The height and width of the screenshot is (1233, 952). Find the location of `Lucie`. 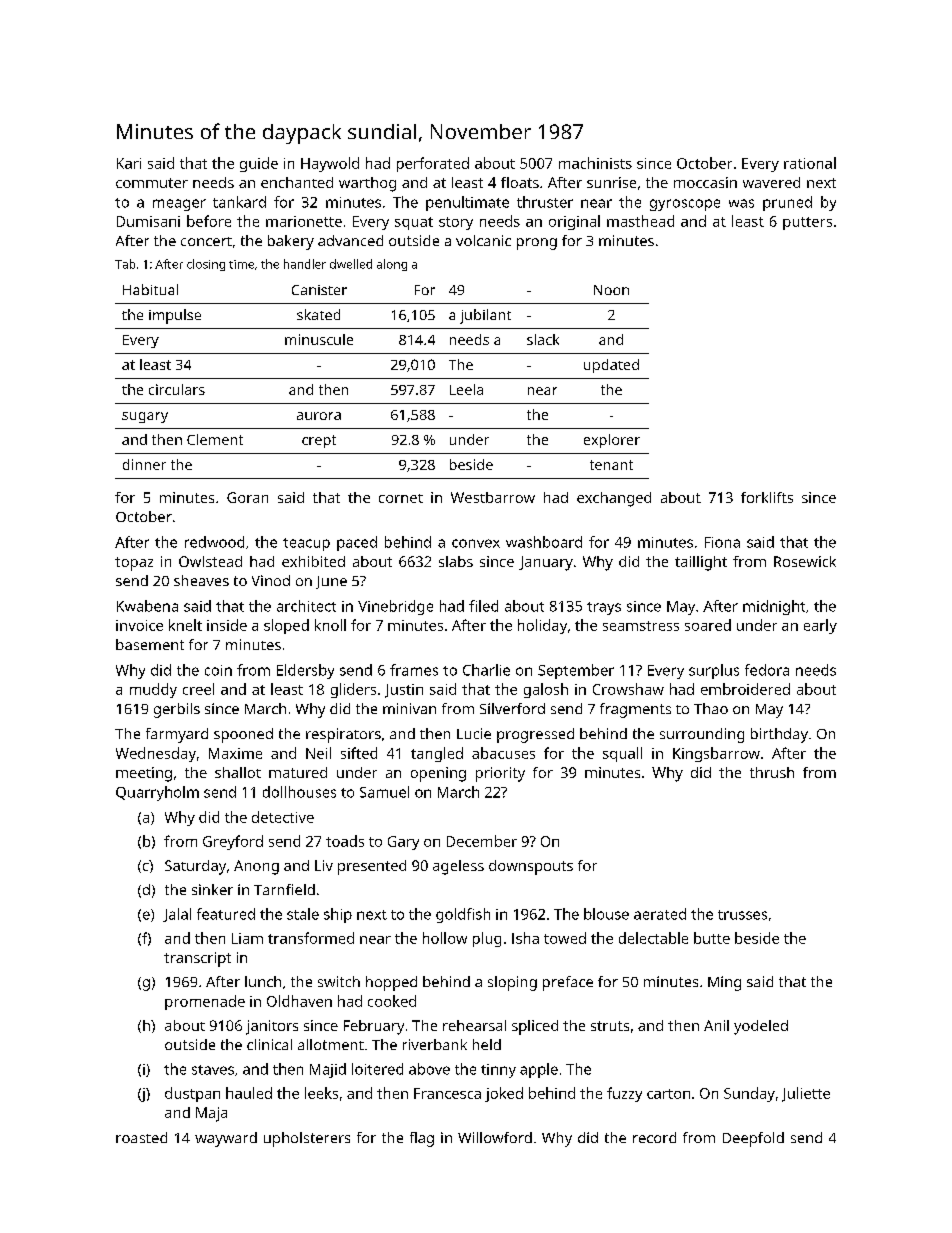

Lucie is located at coordinates (474, 733).
